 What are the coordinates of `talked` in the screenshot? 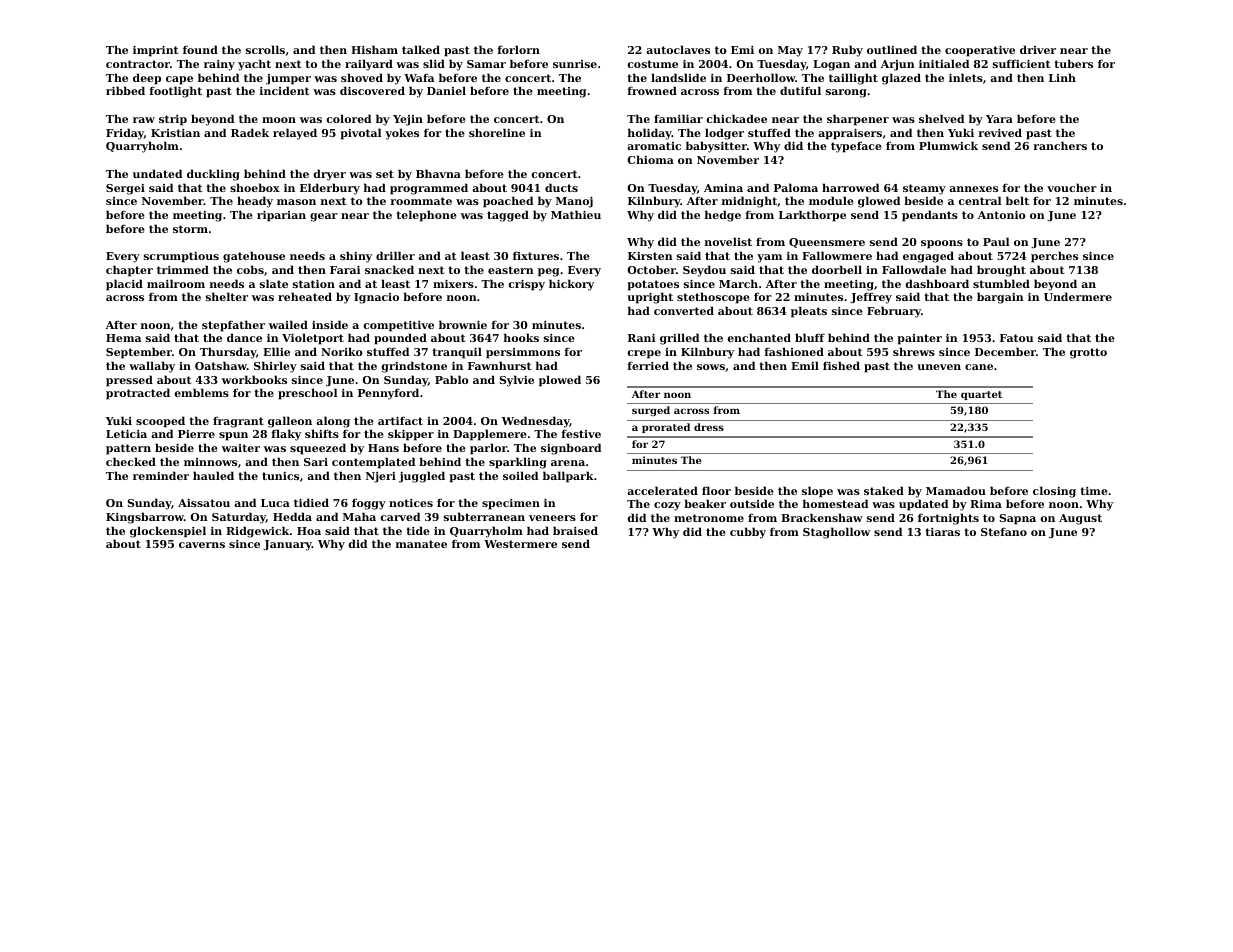 It's located at (421, 49).
